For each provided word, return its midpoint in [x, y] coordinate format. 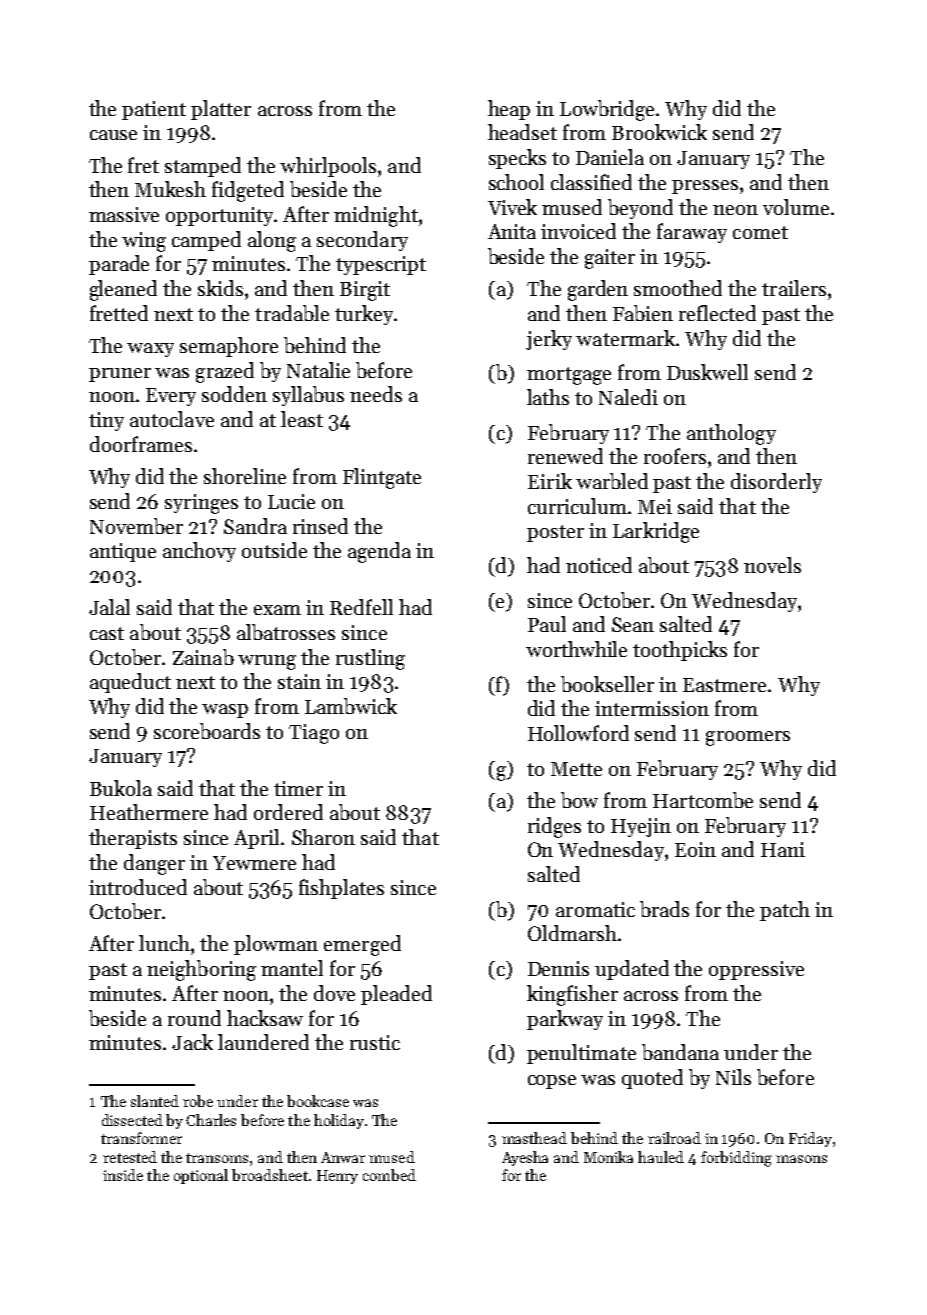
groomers [748, 738]
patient [154, 110]
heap [509, 110]
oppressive [756, 970]
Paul [547, 624]
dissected [132, 1120]
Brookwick [659, 132]
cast [107, 633]
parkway [565, 1020]
